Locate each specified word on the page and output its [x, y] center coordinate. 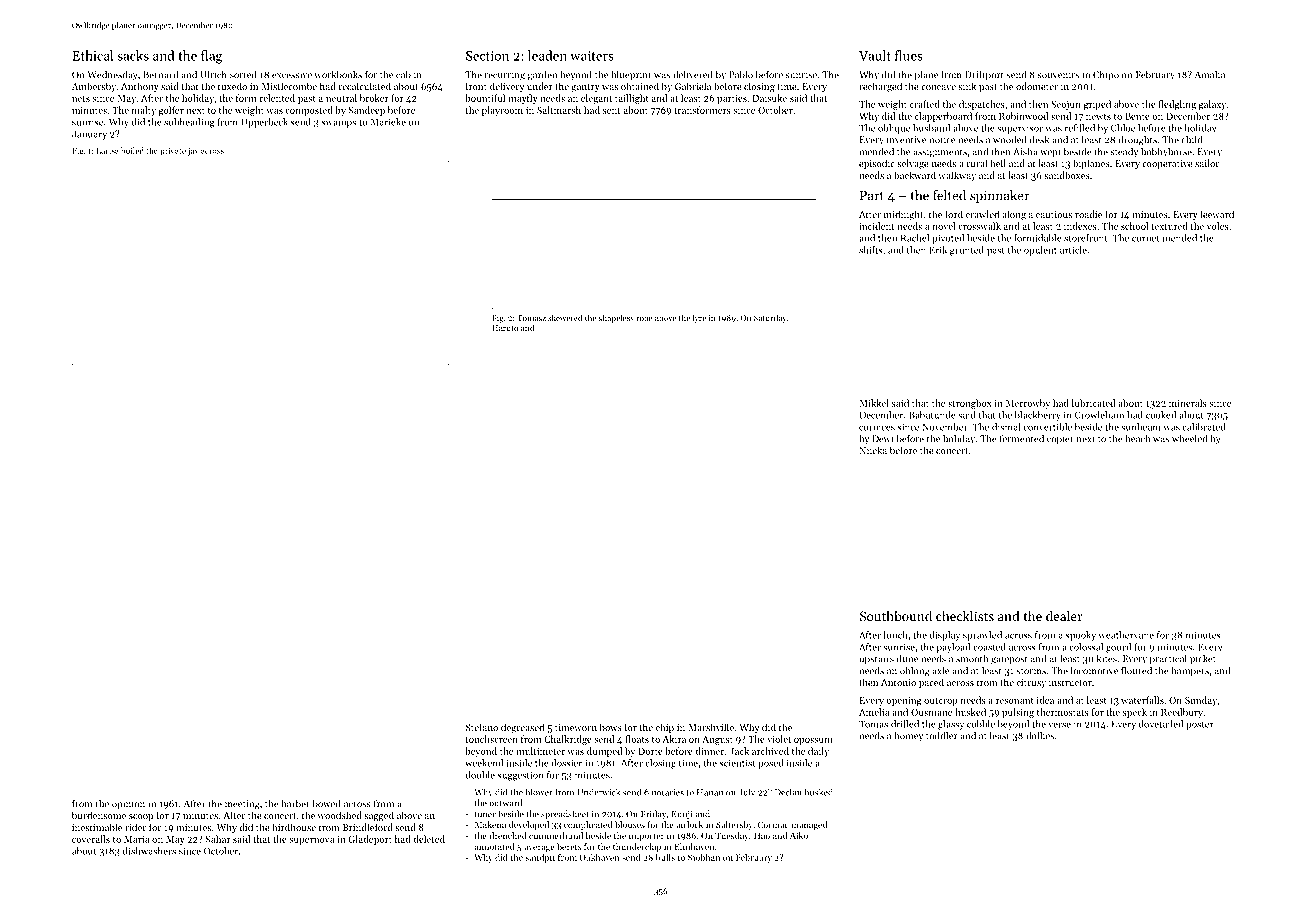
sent [611, 111]
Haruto [505, 328]
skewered [565, 317]
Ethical [92, 55]
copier [1060, 440]
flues [909, 55]
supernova [311, 841]
